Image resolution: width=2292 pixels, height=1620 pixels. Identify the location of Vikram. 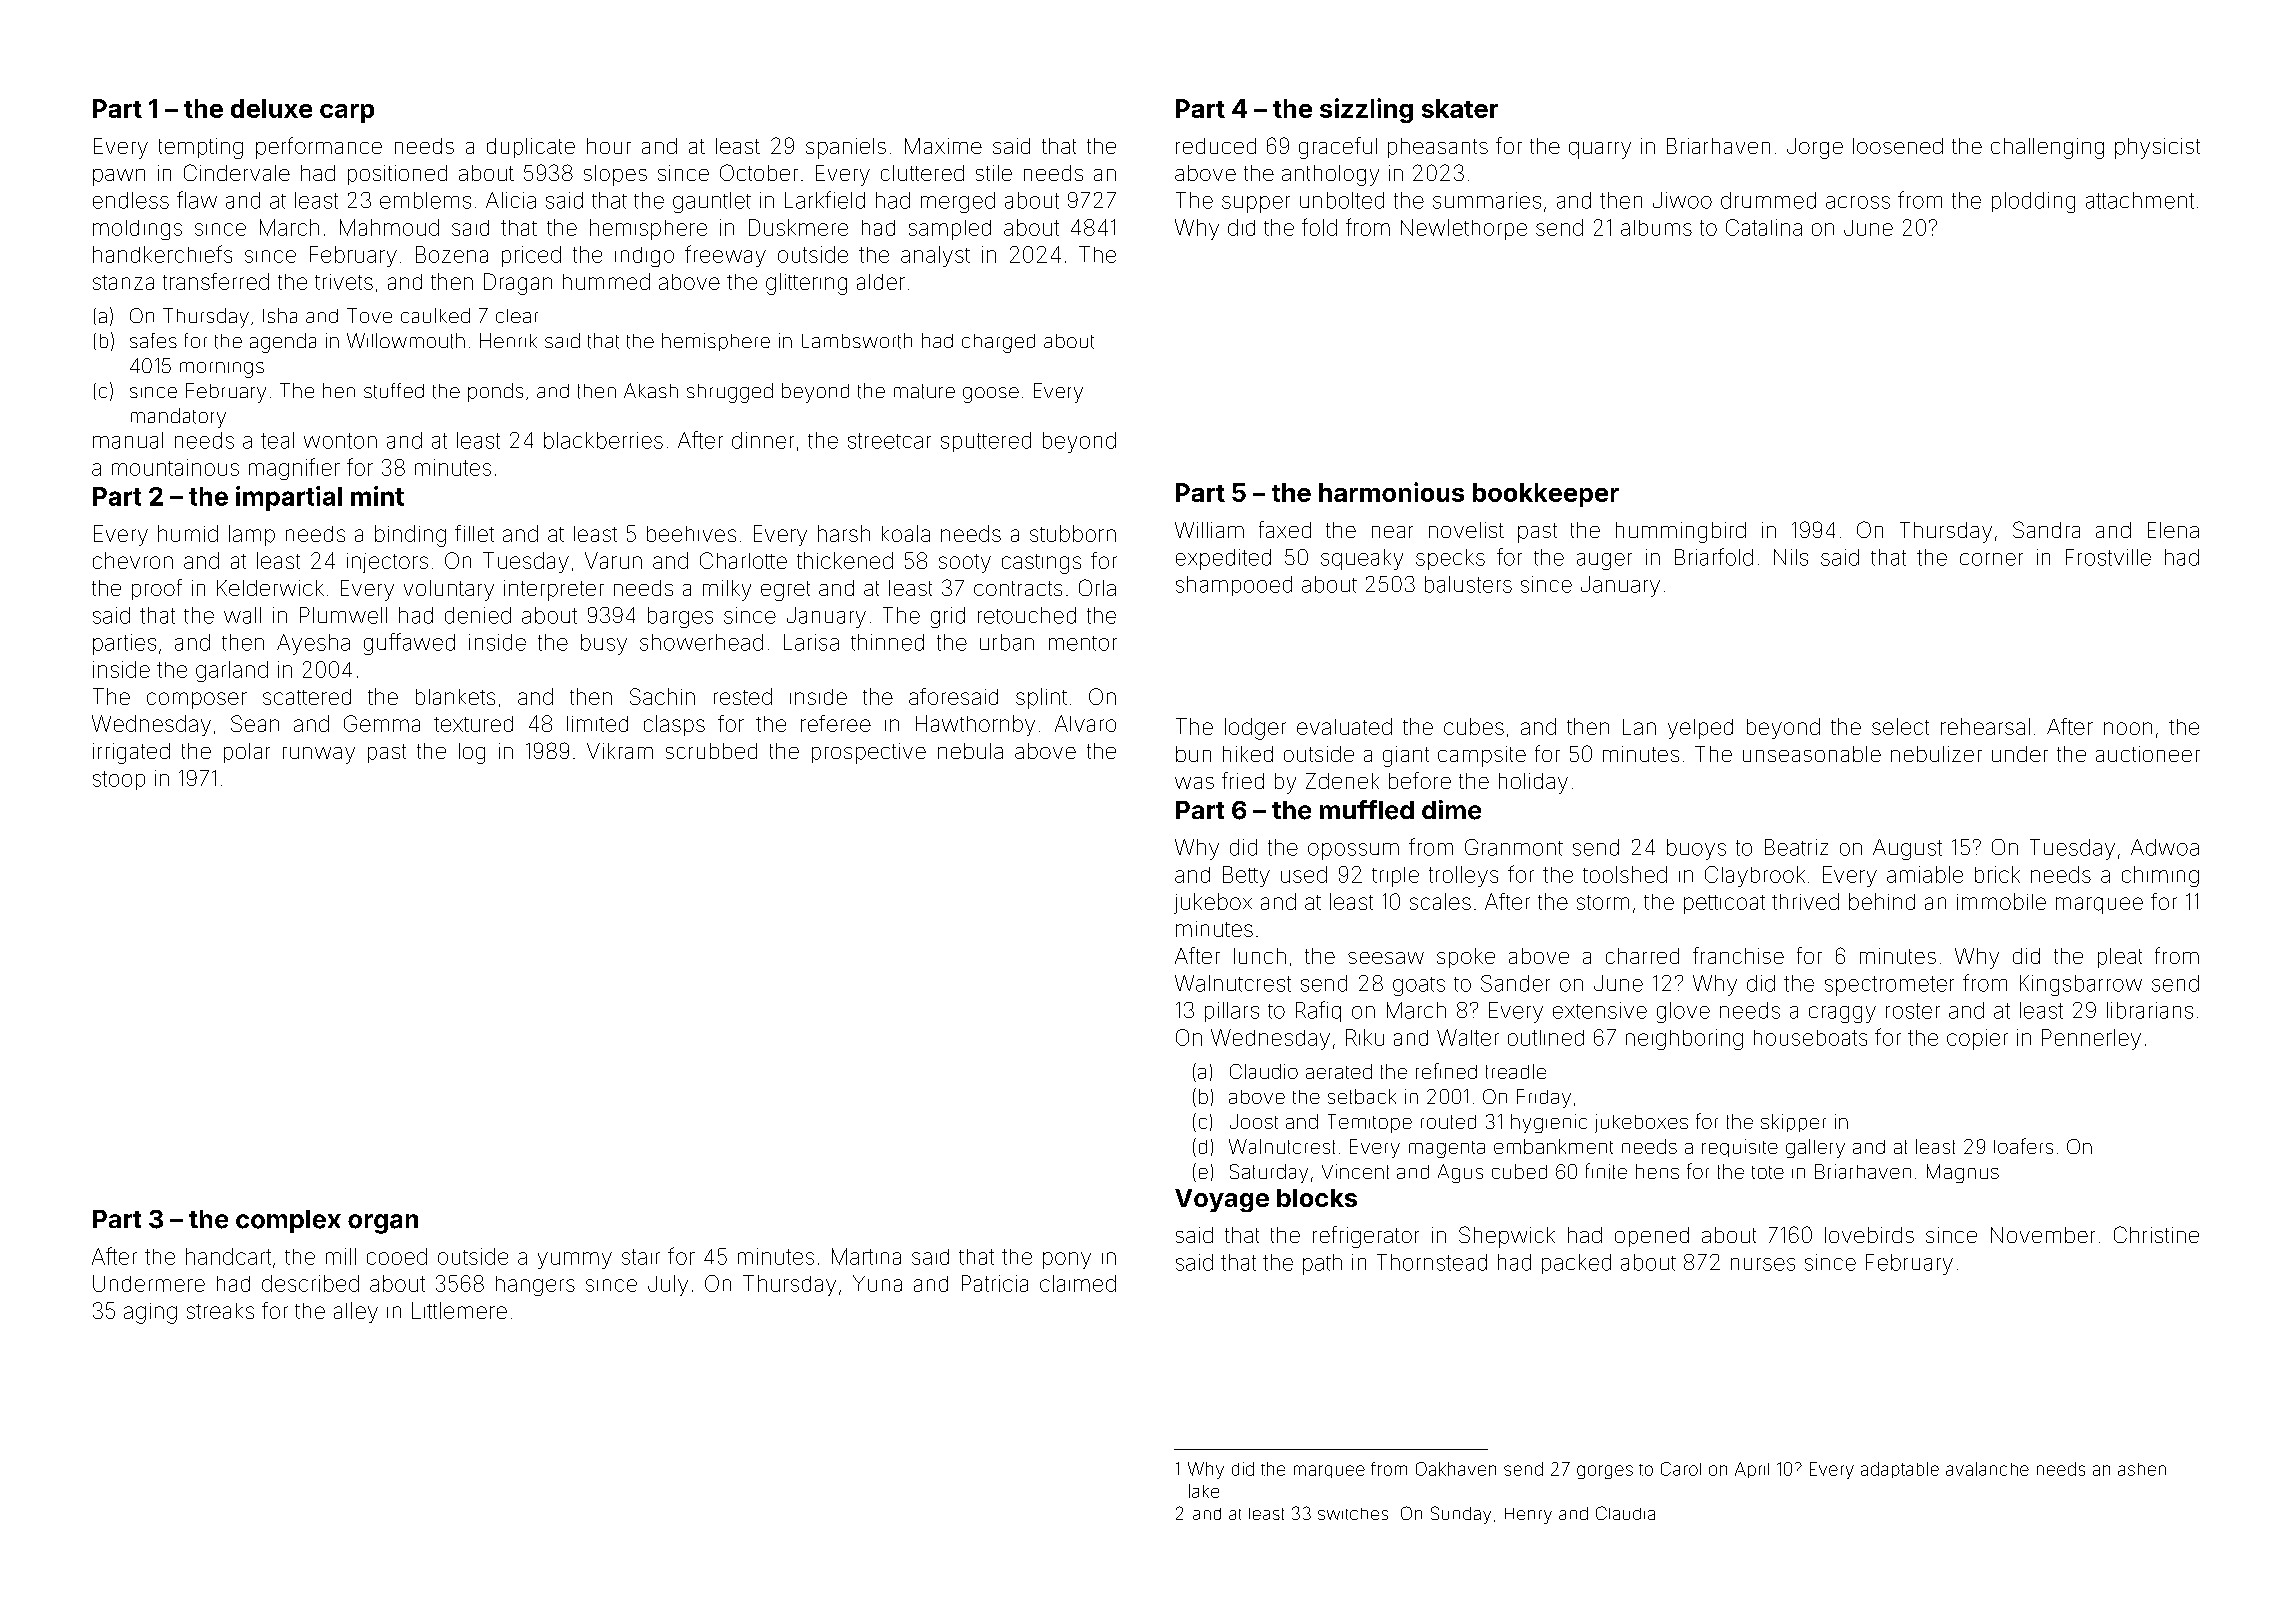
(620, 751).
